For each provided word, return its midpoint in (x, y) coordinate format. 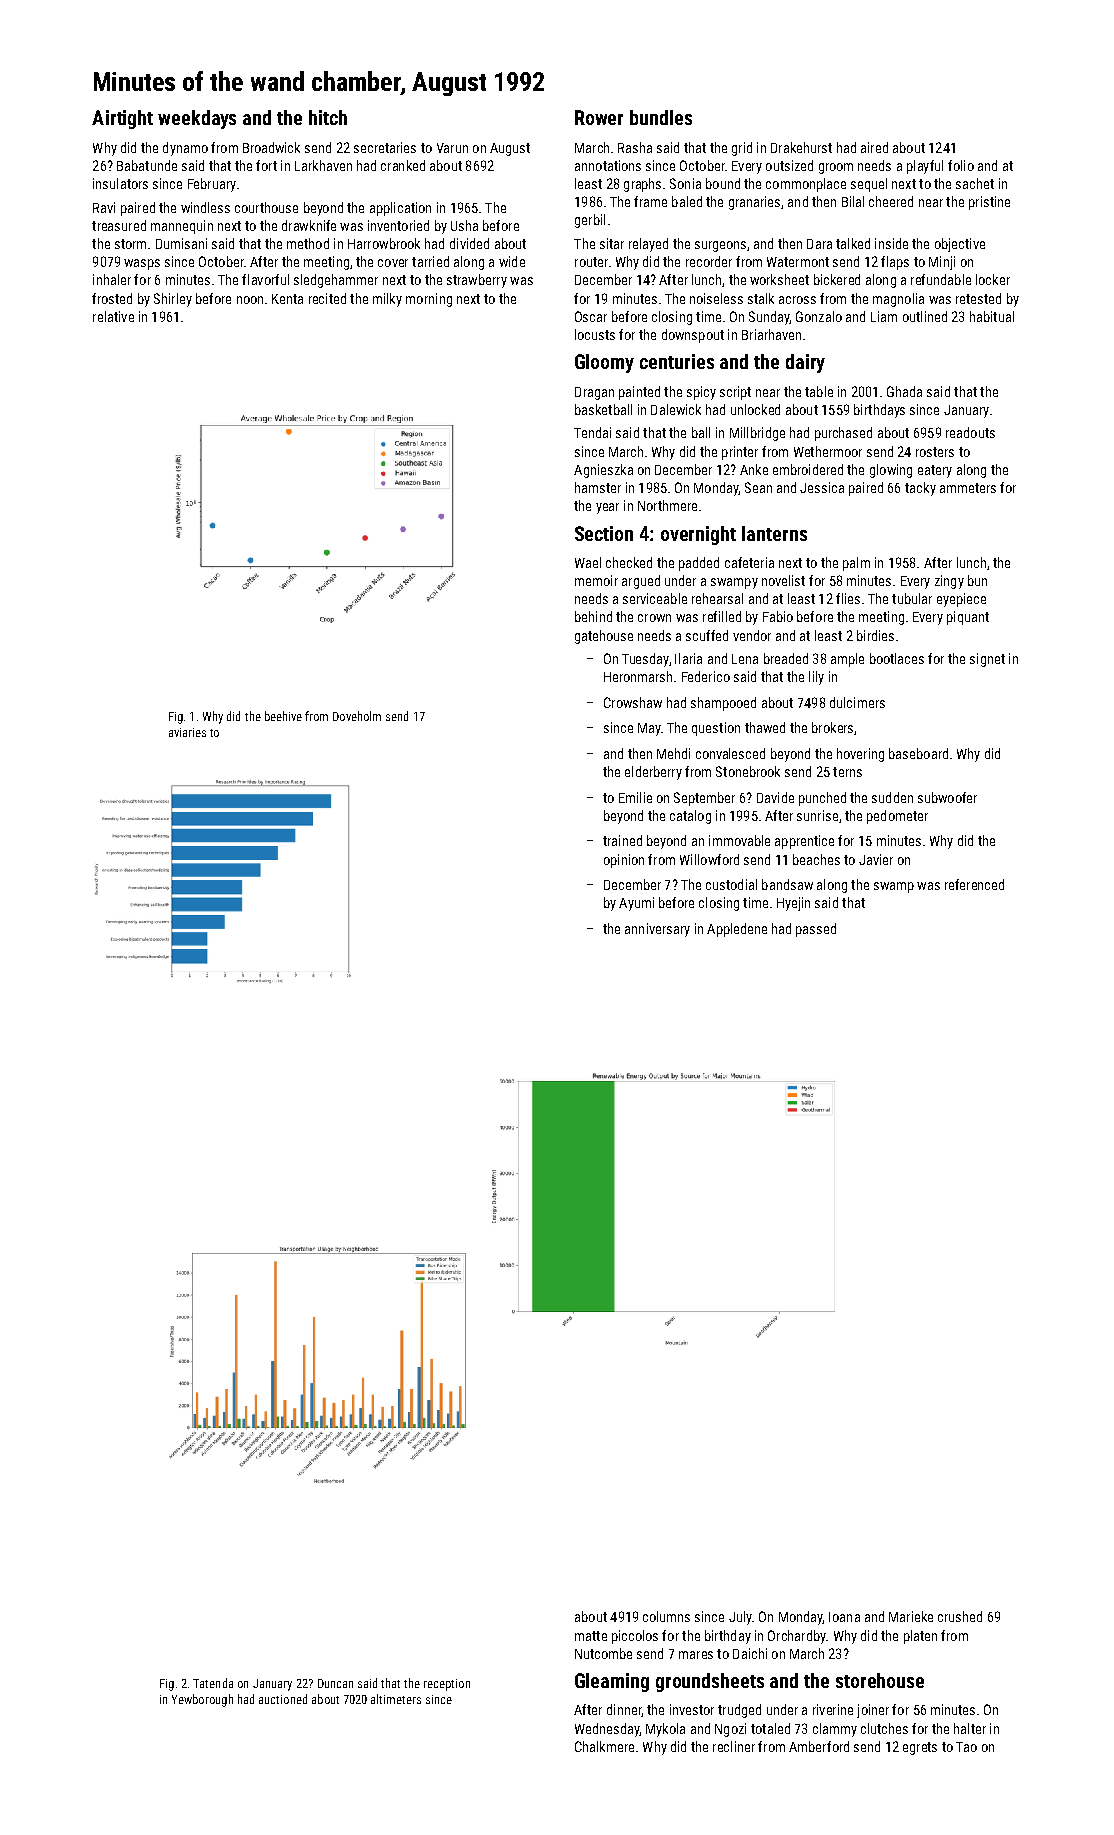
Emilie (635, 797)
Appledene (737, 930)
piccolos (635, 1637)
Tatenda (213, 1683)
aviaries (187, 732)
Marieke (911, 1616)
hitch (328, 117)
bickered (837, 279)
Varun (452, 148)
